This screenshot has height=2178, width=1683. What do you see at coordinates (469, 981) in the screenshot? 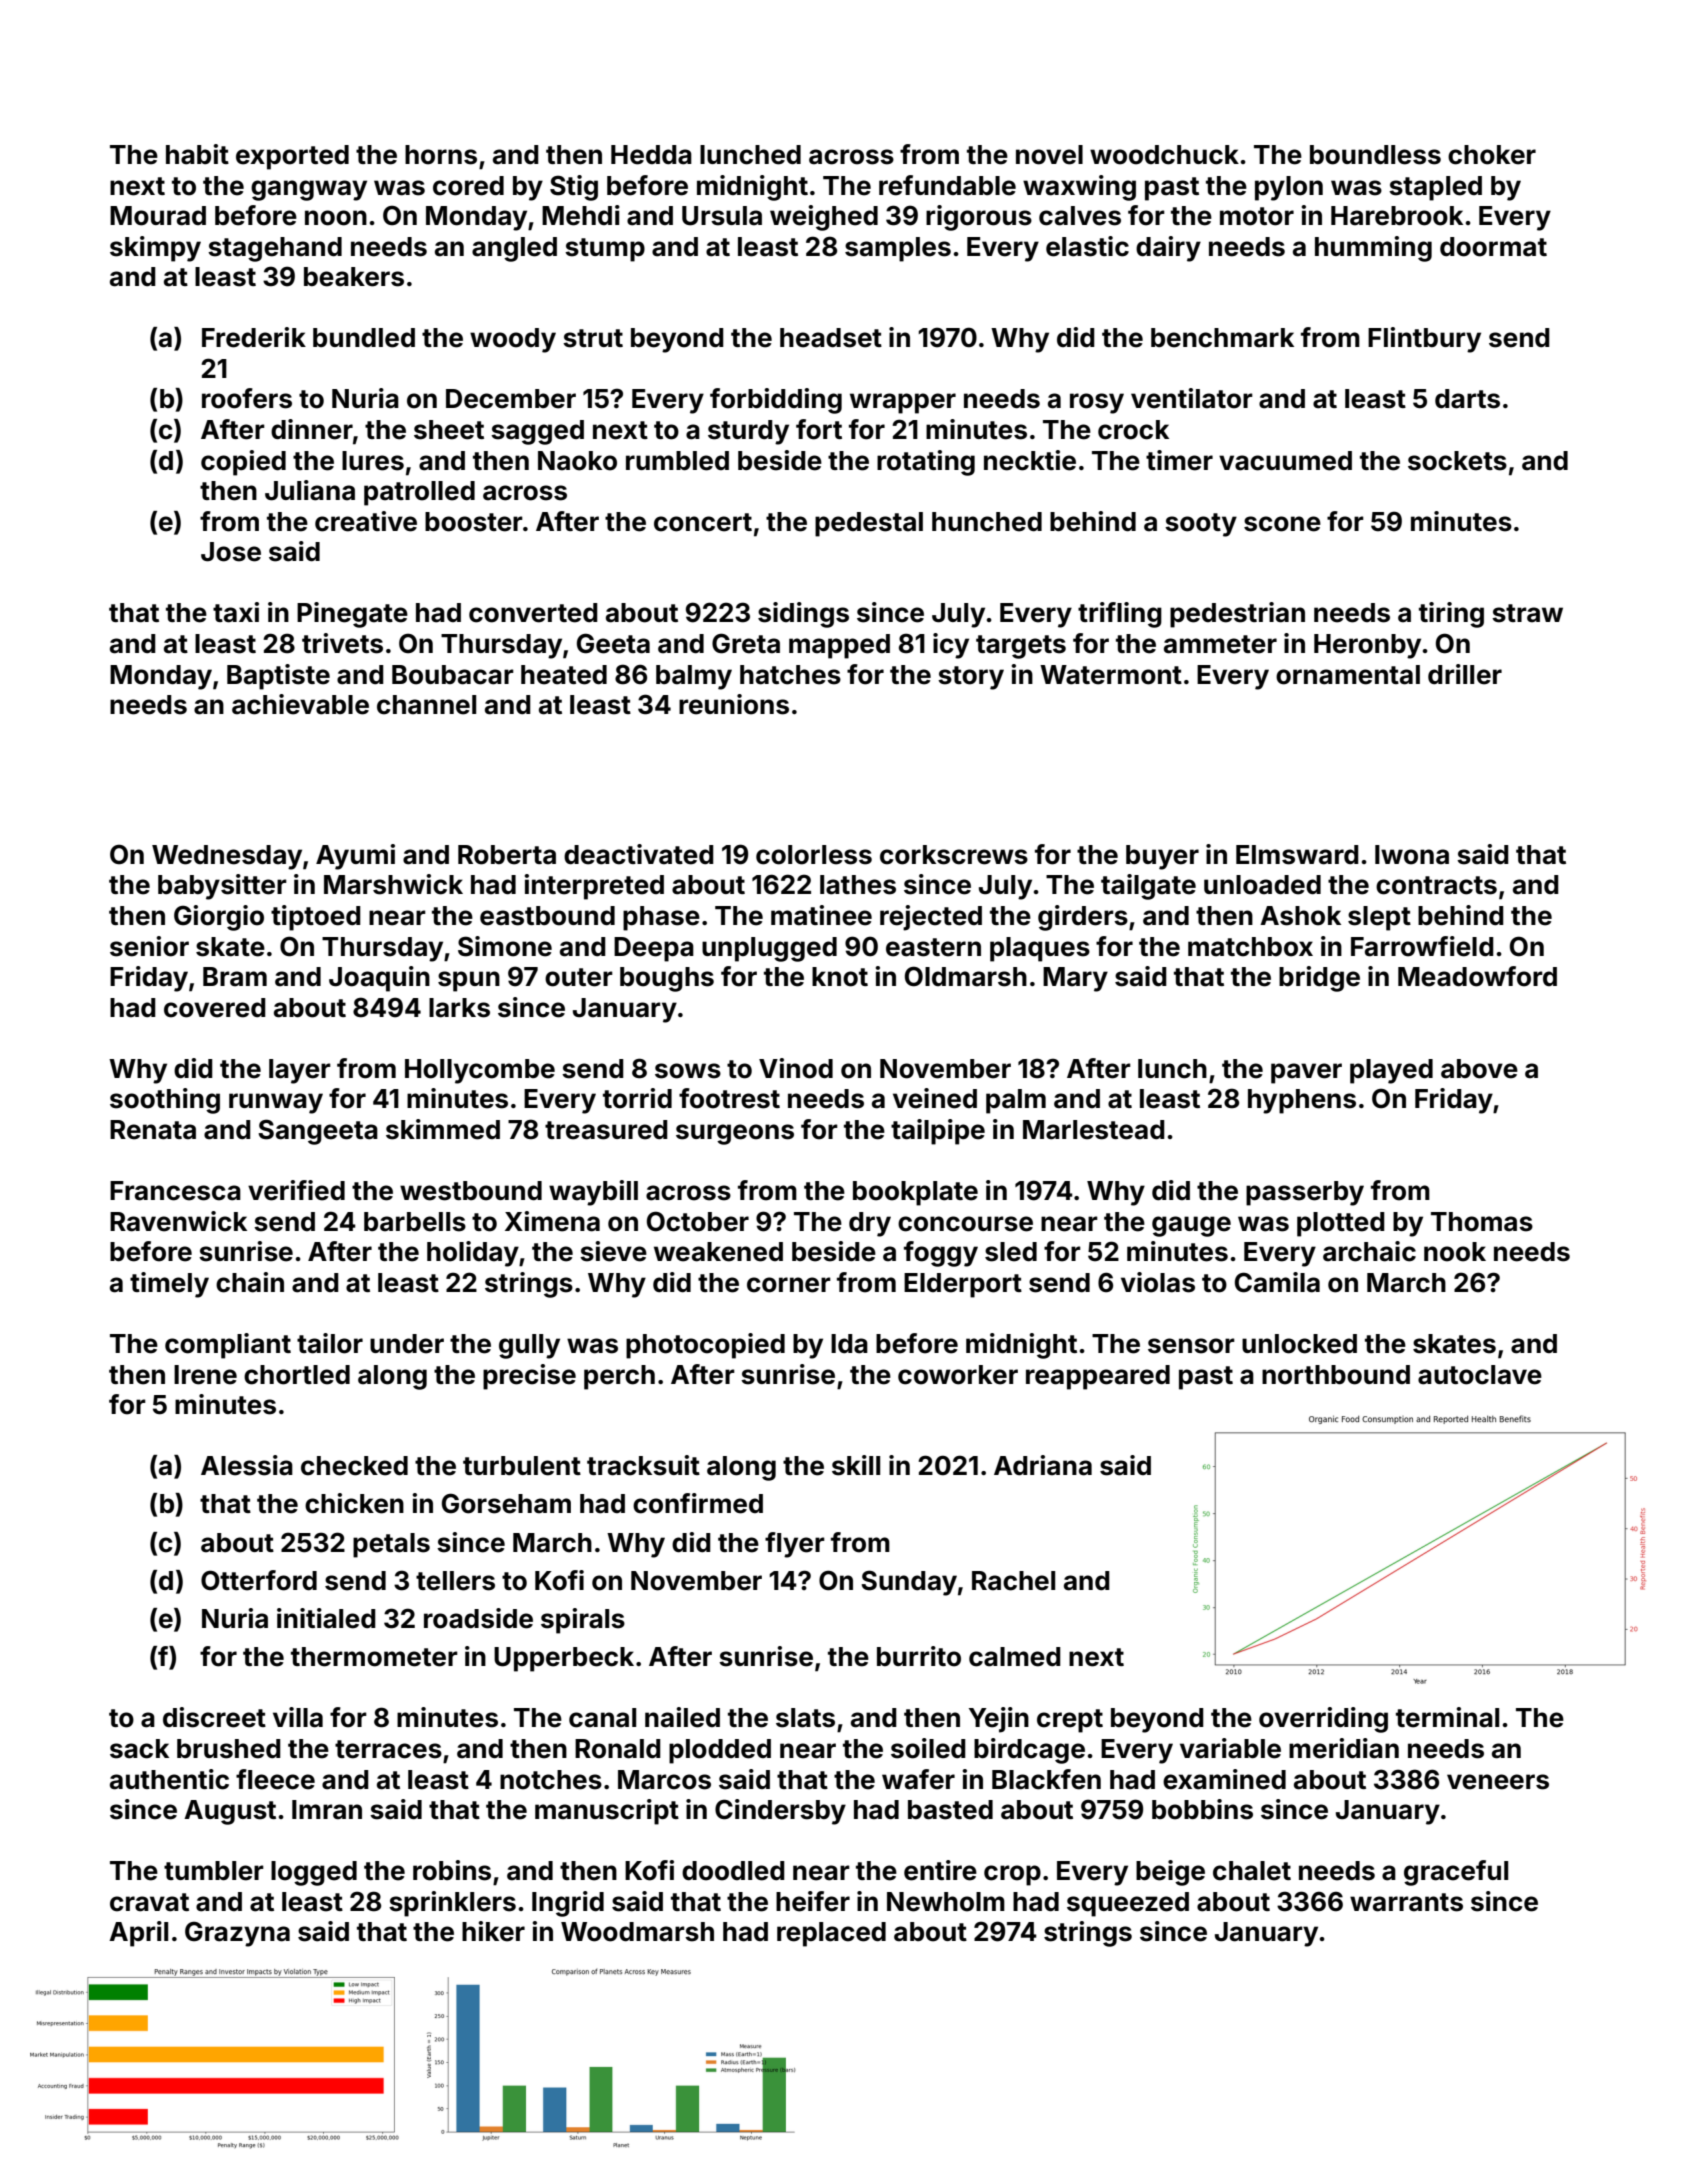
I see `spun` at bounding box center [469, 981].
